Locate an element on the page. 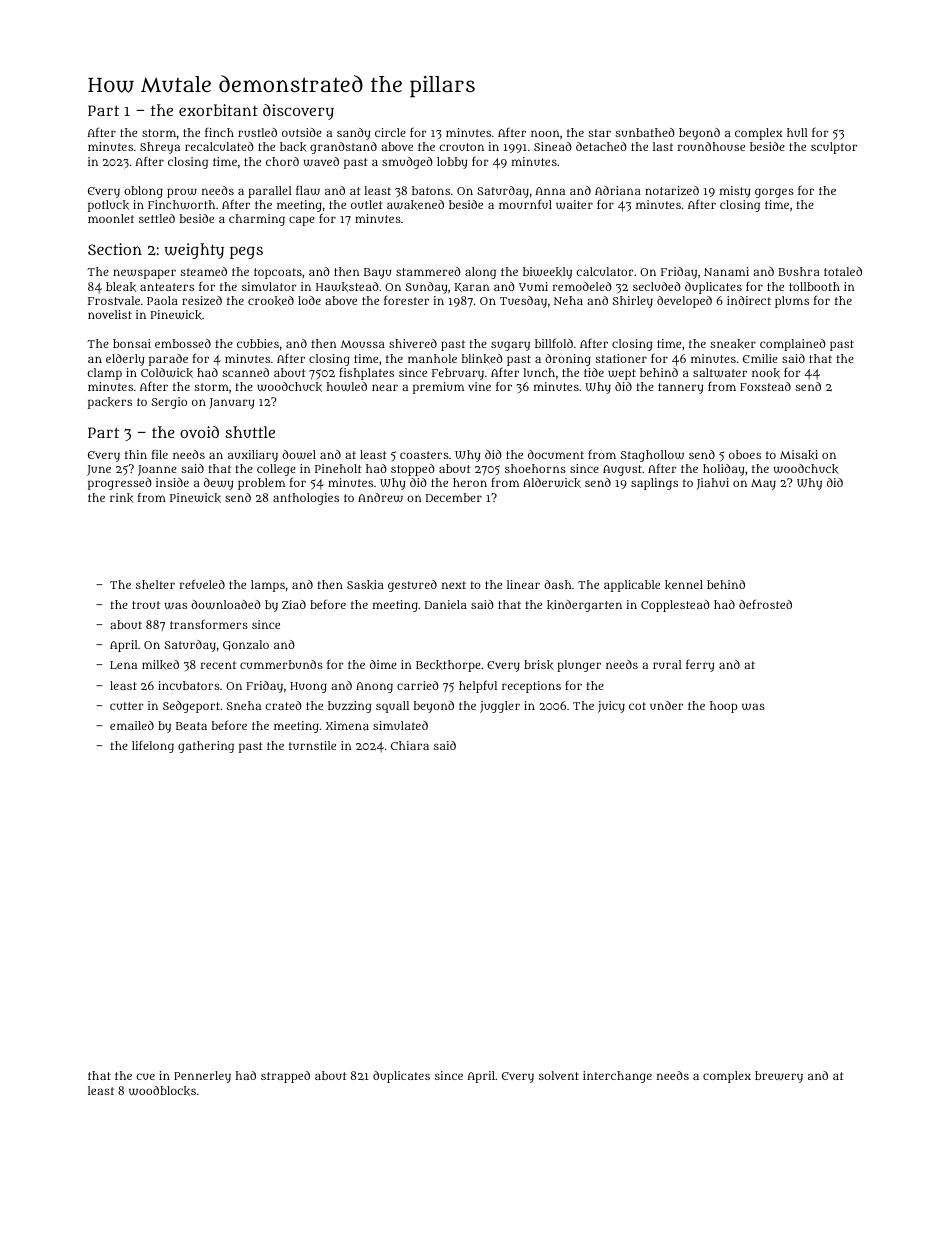 The image size is (952, 1233). Foxstead is located at coordinates (765, 386).
